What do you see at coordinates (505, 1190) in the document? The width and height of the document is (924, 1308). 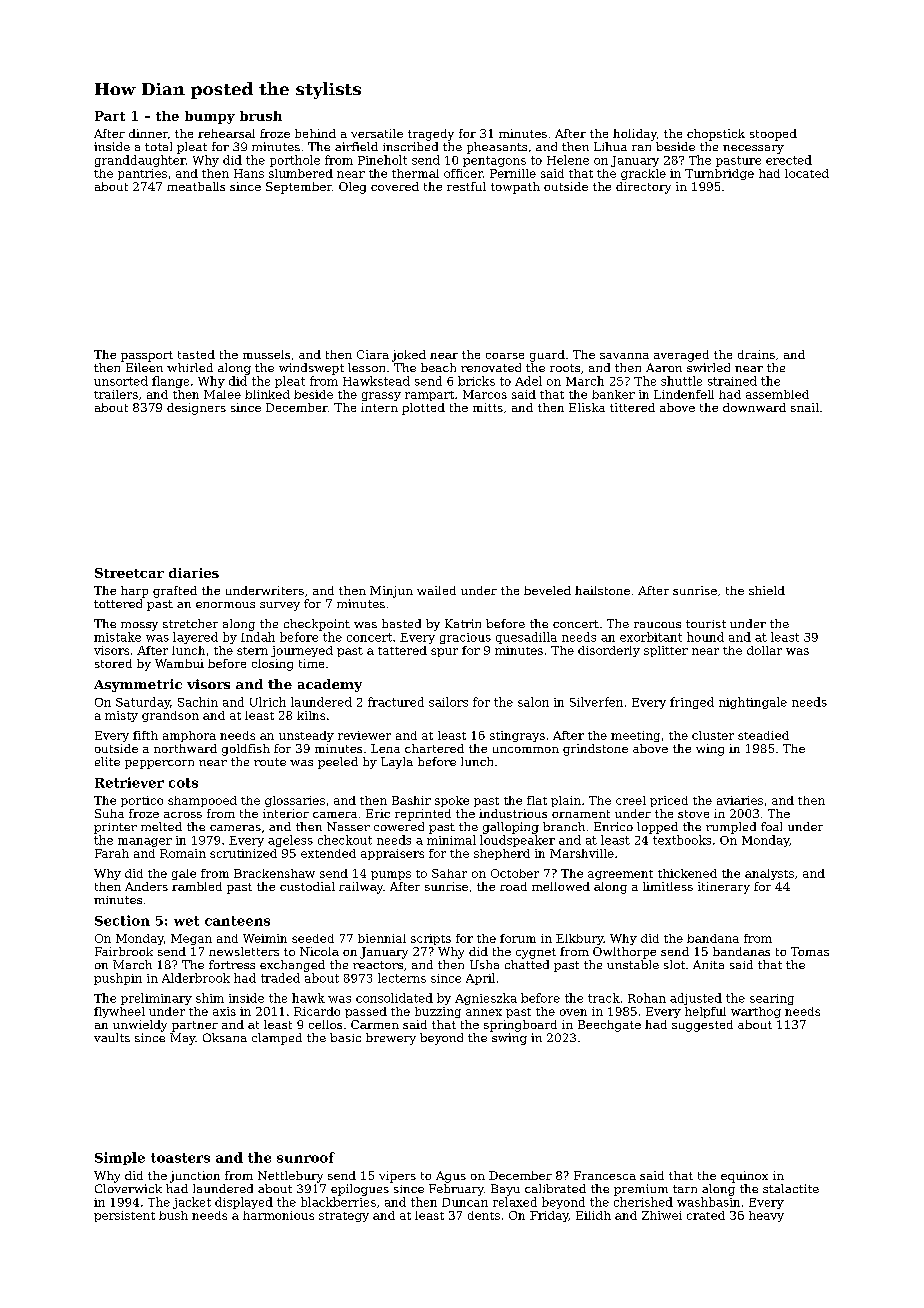 I see `Bayu` at bounding box center [505, 1190].
